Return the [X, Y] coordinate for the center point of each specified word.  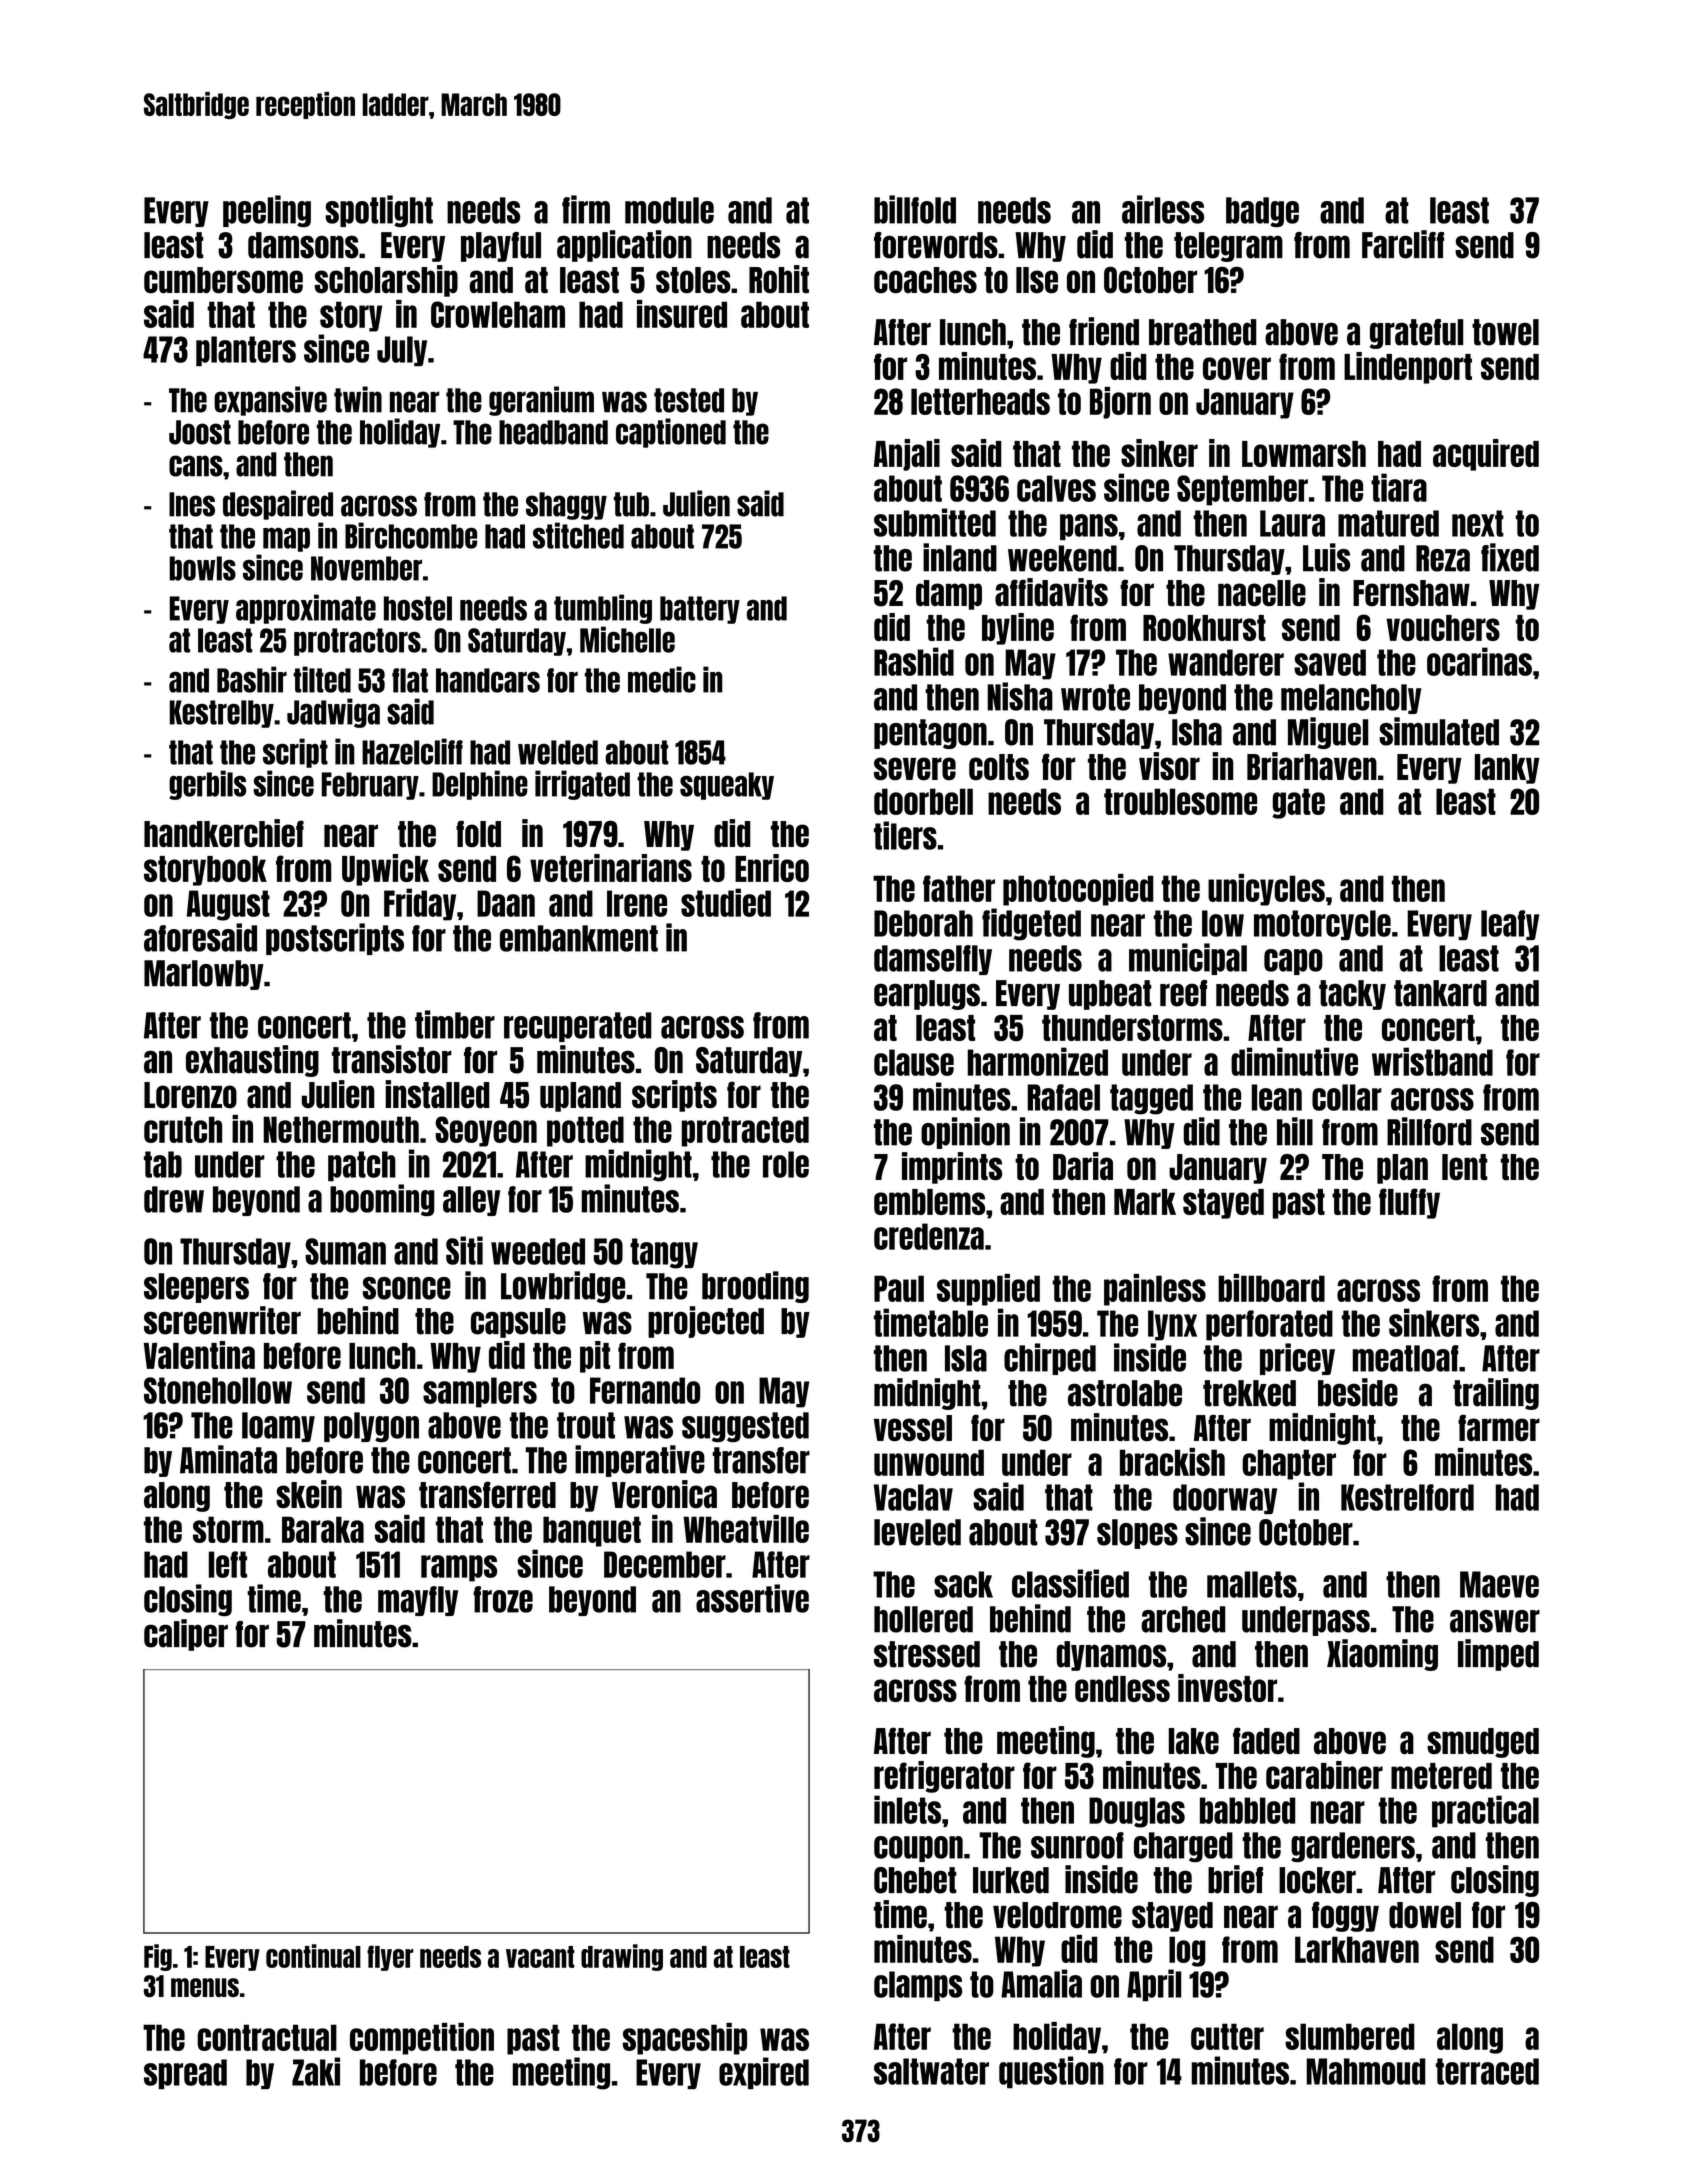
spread [185, 2074]
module [669, 210]
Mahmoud [1366, 2071]
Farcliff [1403, 244]
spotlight [379, 211]
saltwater [931, 2071]
